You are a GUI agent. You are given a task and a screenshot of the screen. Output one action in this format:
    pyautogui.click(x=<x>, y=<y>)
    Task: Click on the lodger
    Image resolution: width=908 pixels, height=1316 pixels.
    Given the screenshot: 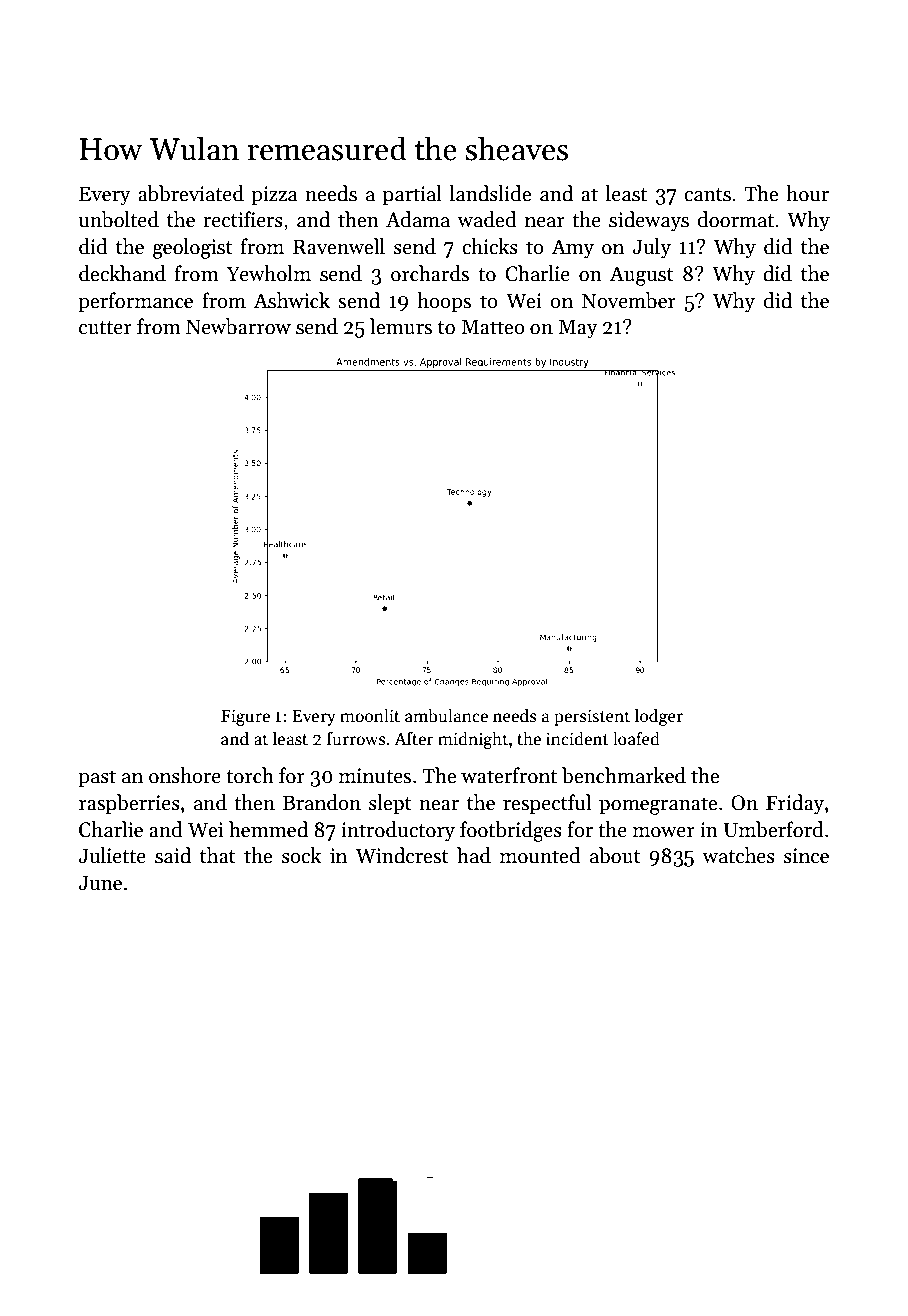 What is the action you would take?
    pyautogui.click(x=658, y=717)
